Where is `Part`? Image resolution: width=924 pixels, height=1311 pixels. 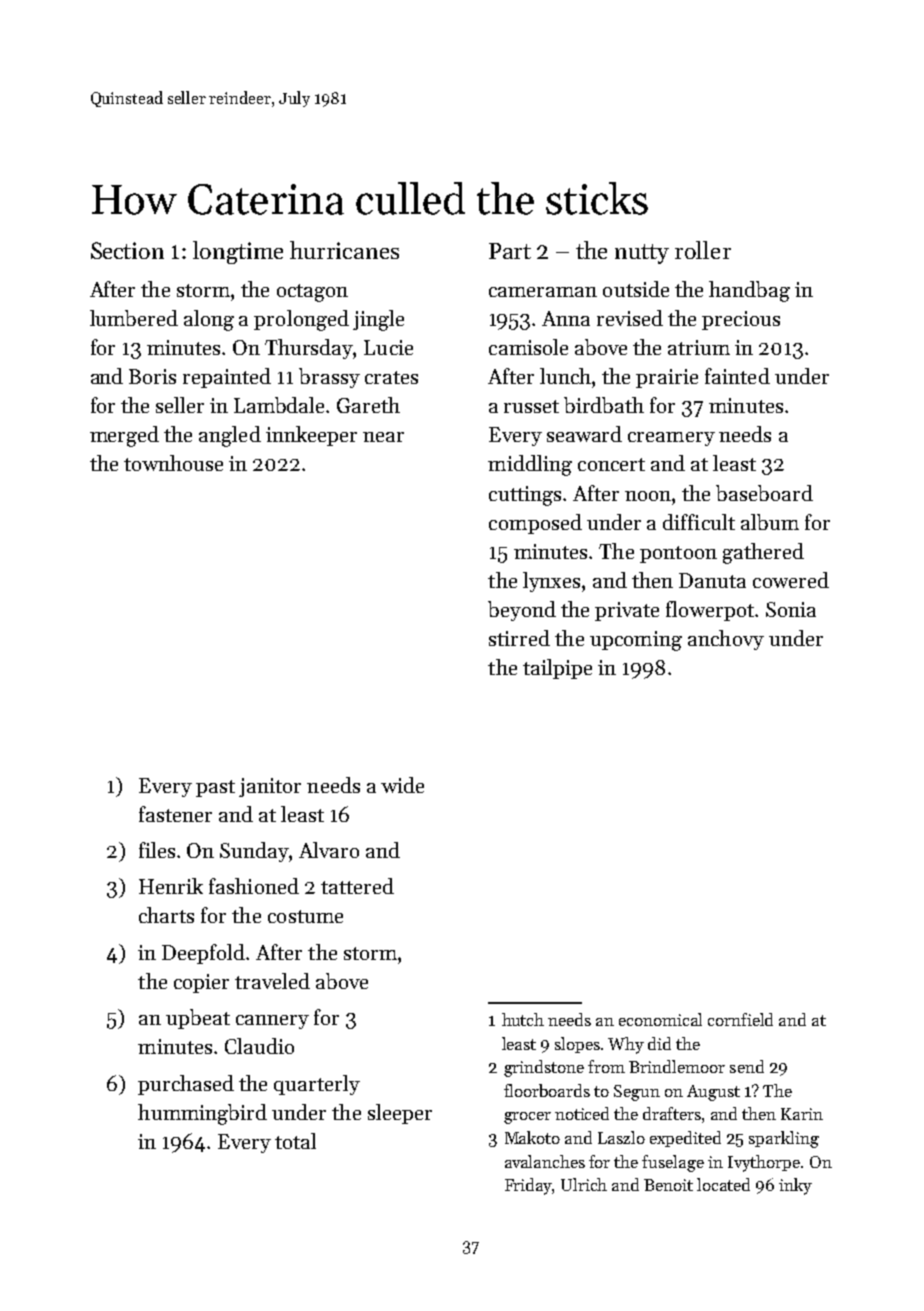
Part is located at coordinates (510, 251).
